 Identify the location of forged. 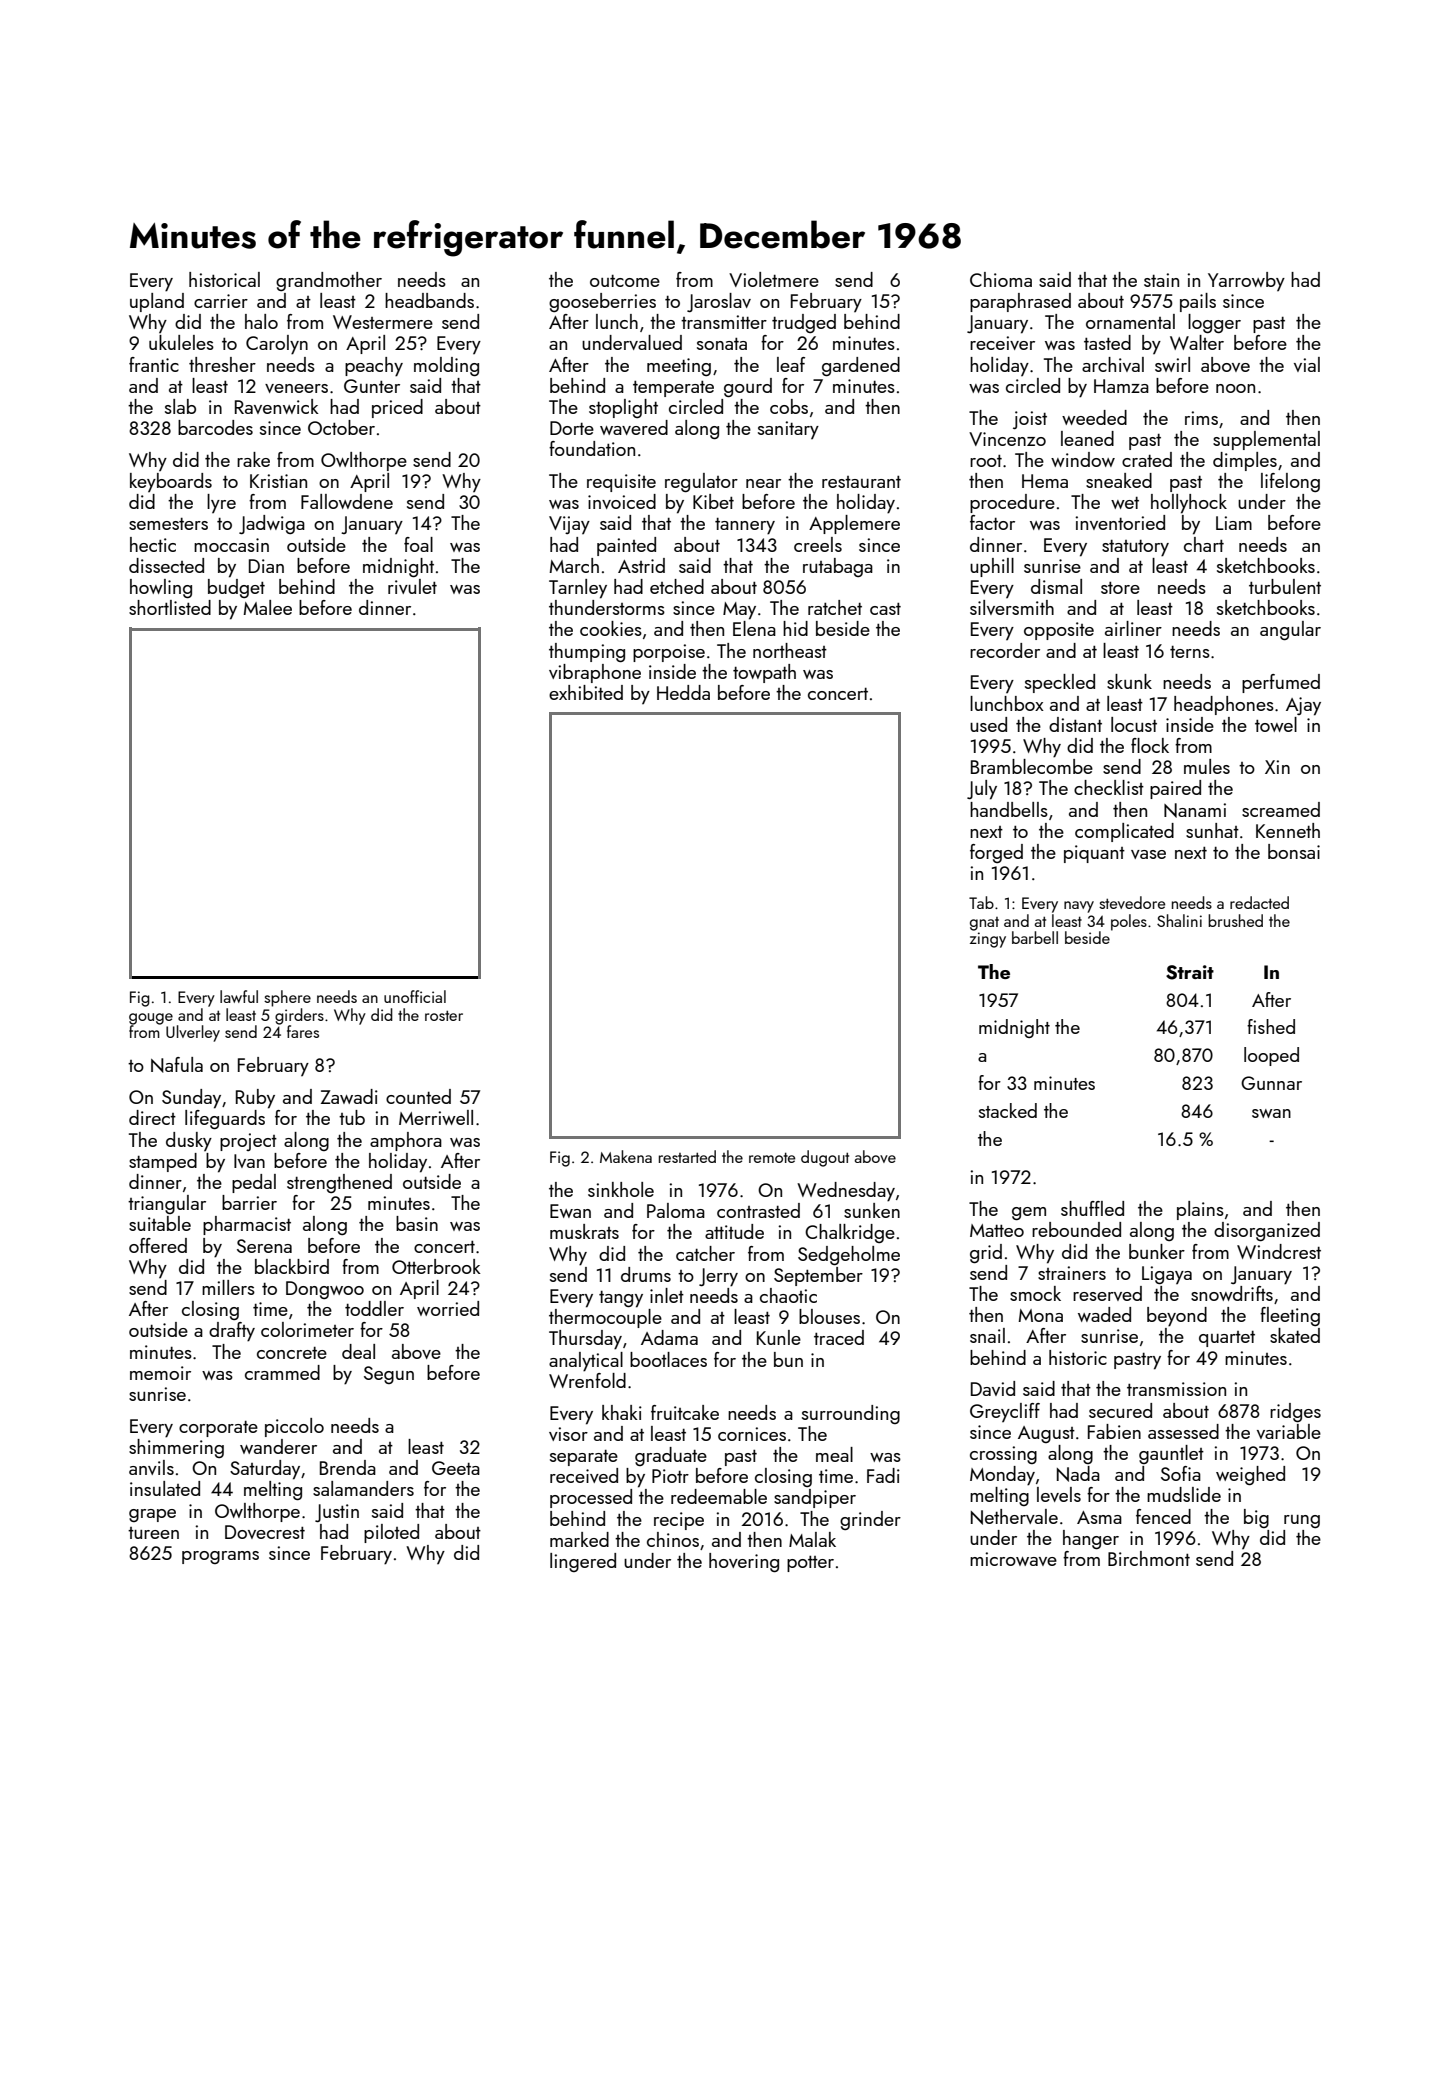
(996, 853).
